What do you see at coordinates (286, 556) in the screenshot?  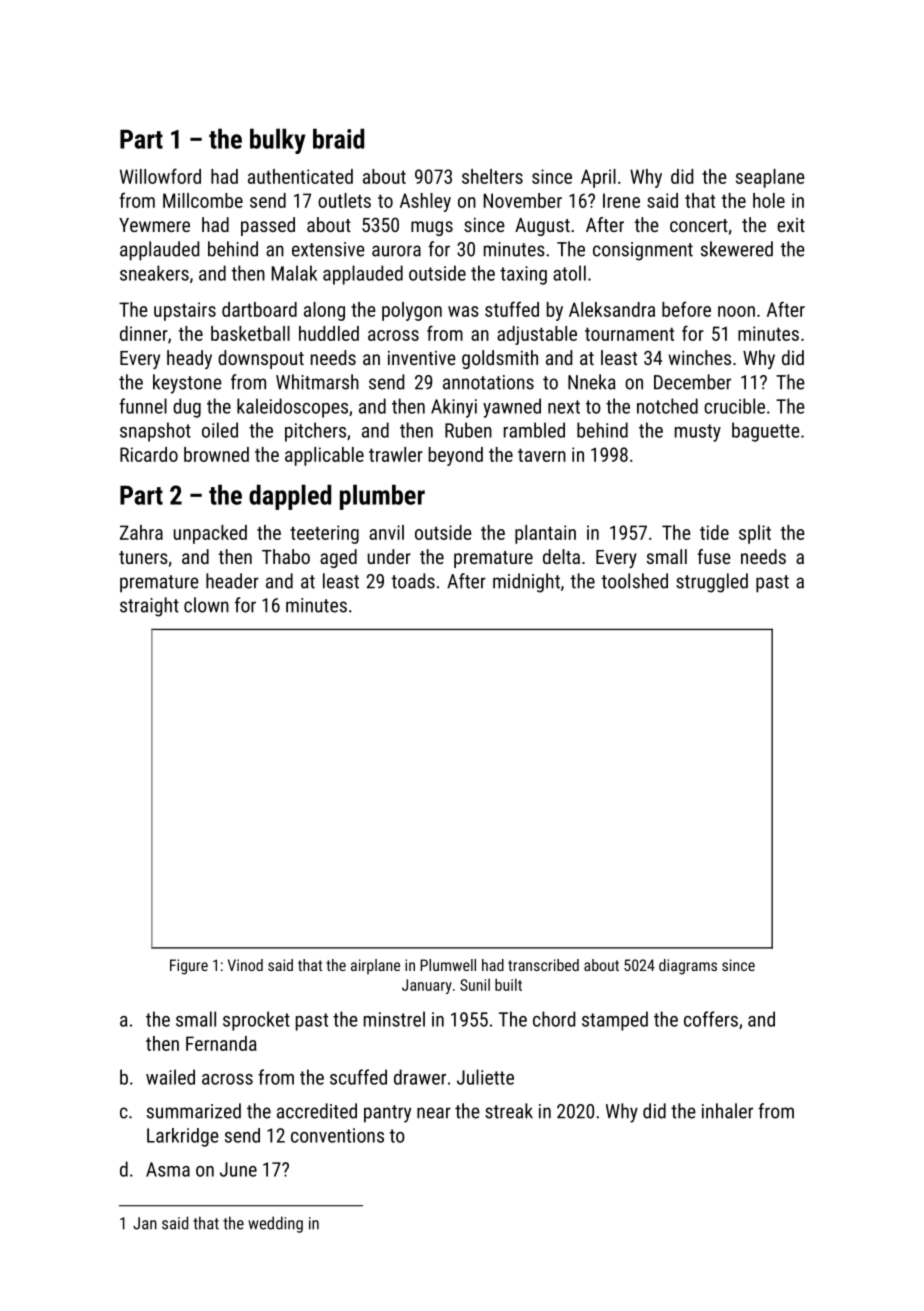 I see `Thabo` at bounding box center [286, 556].
